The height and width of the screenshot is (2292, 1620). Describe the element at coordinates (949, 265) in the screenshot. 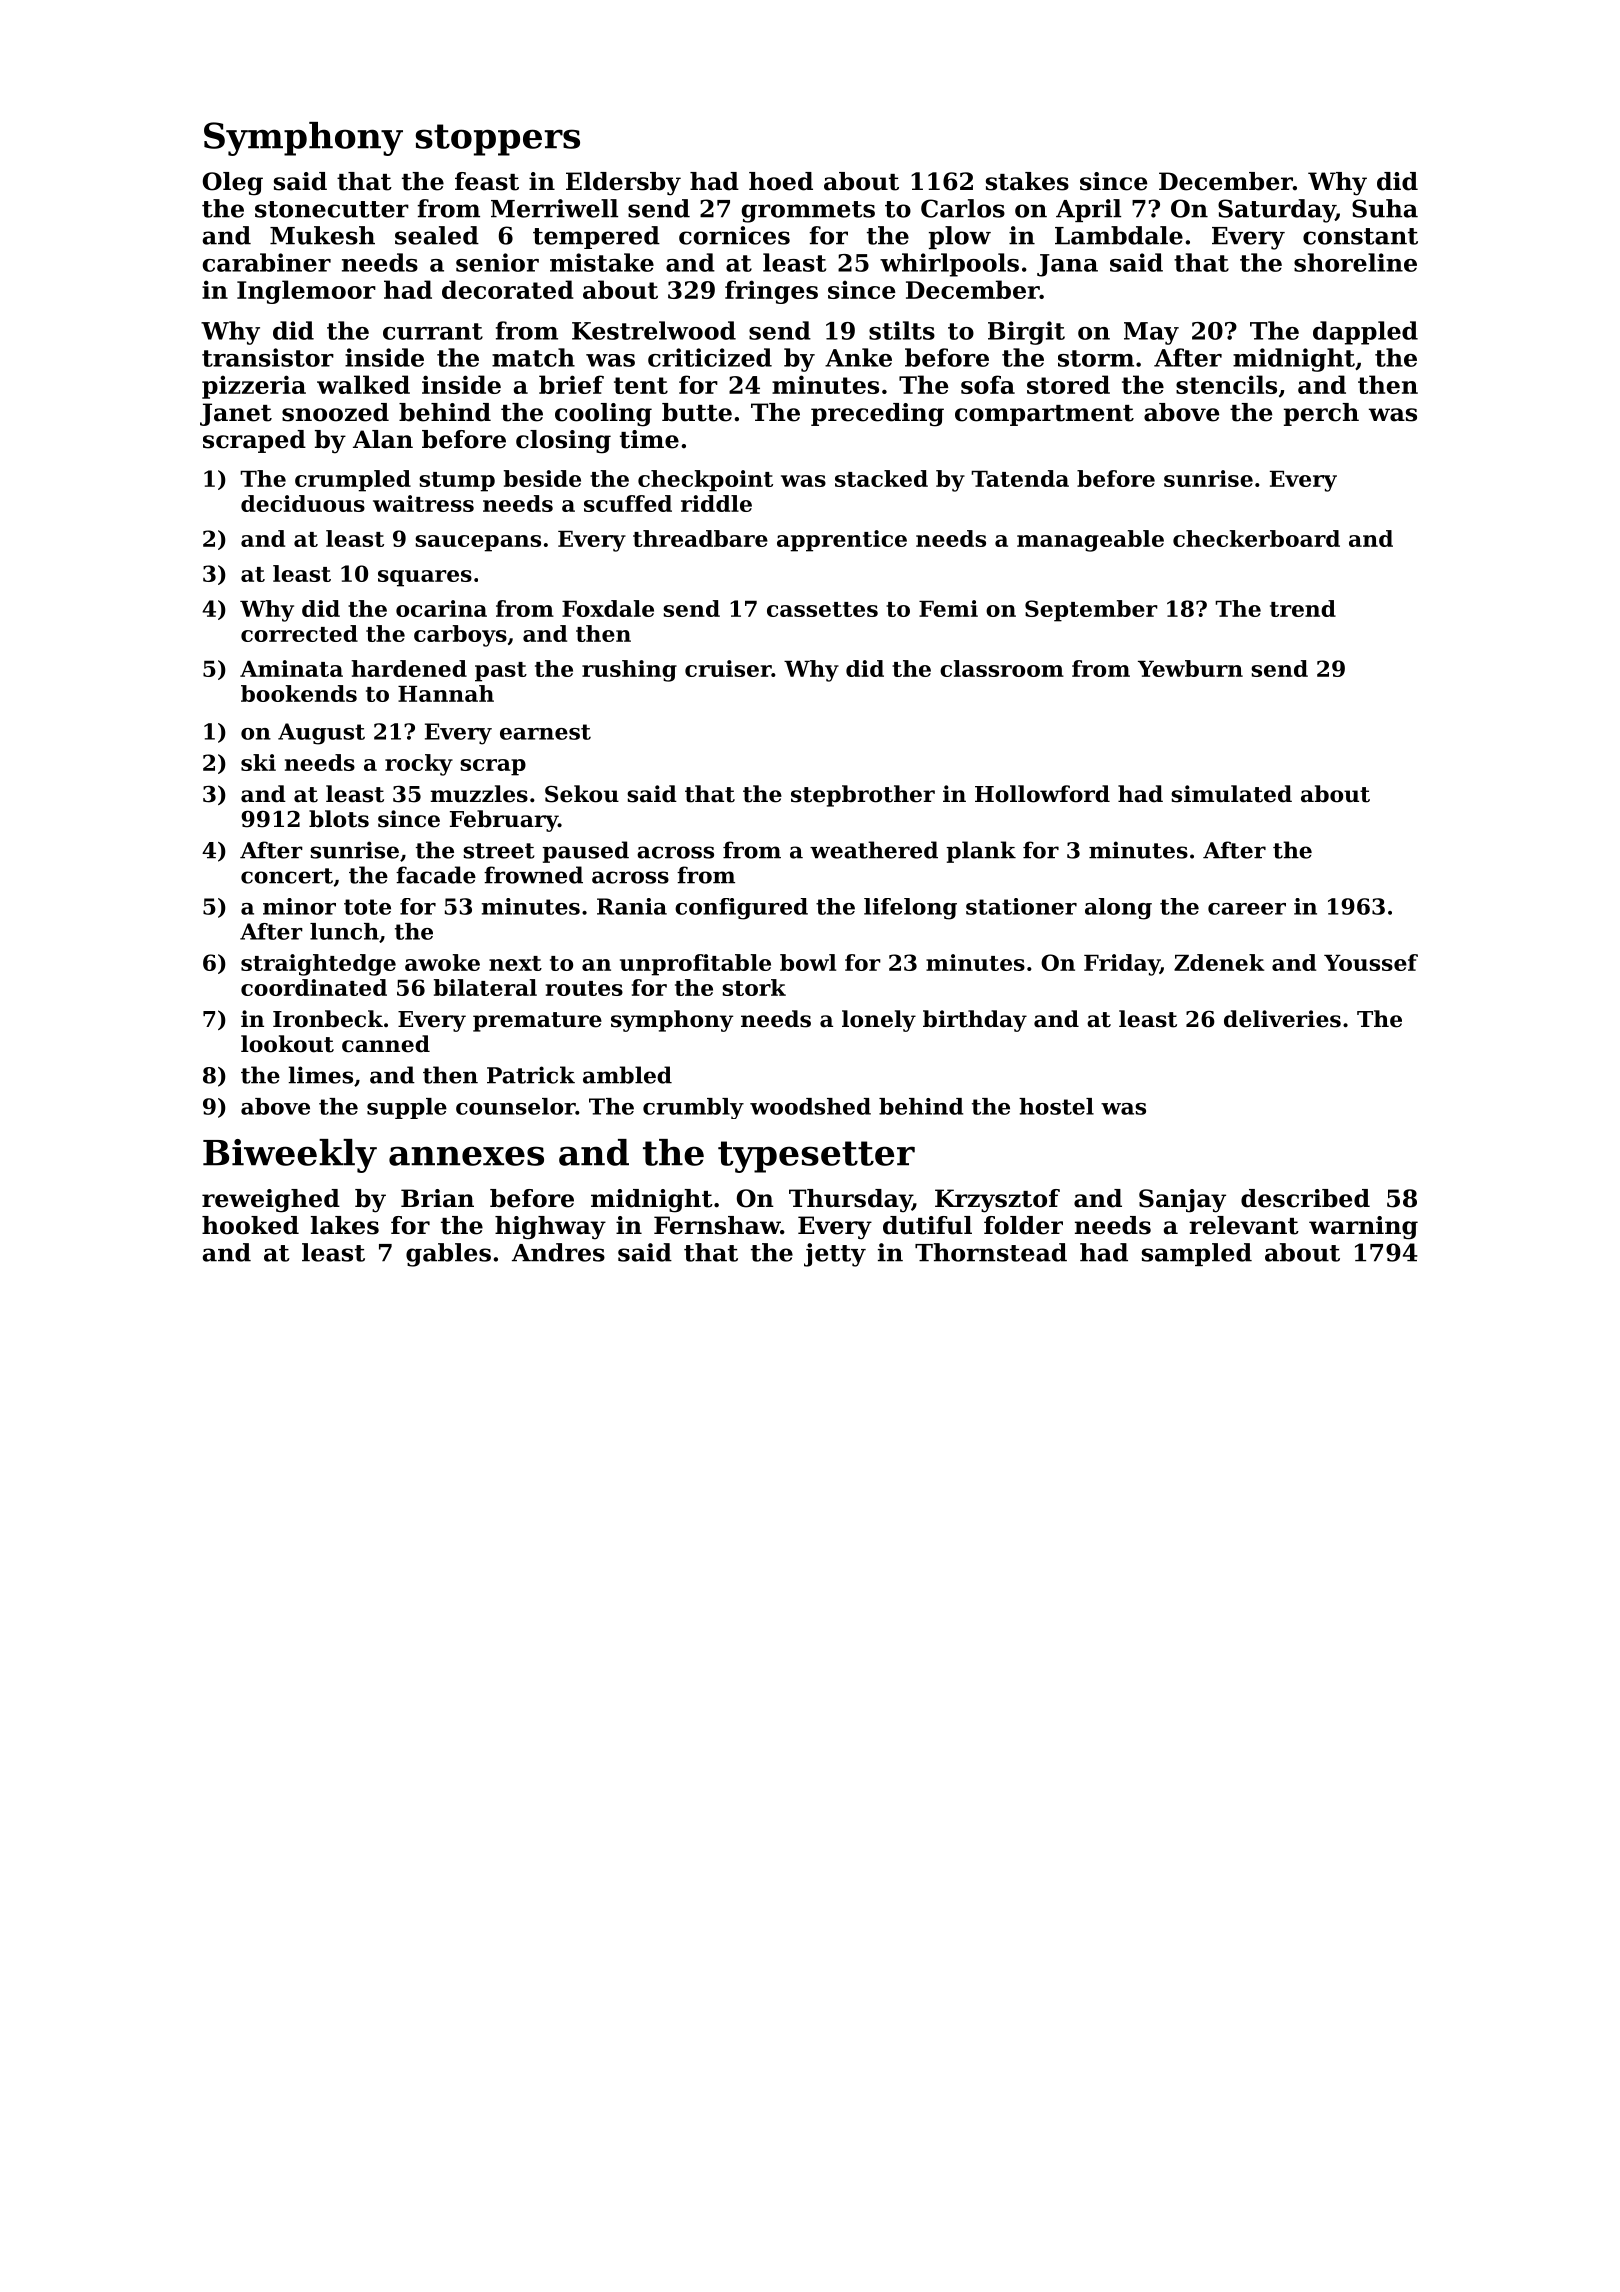

I see `whirlpools` at that location.
